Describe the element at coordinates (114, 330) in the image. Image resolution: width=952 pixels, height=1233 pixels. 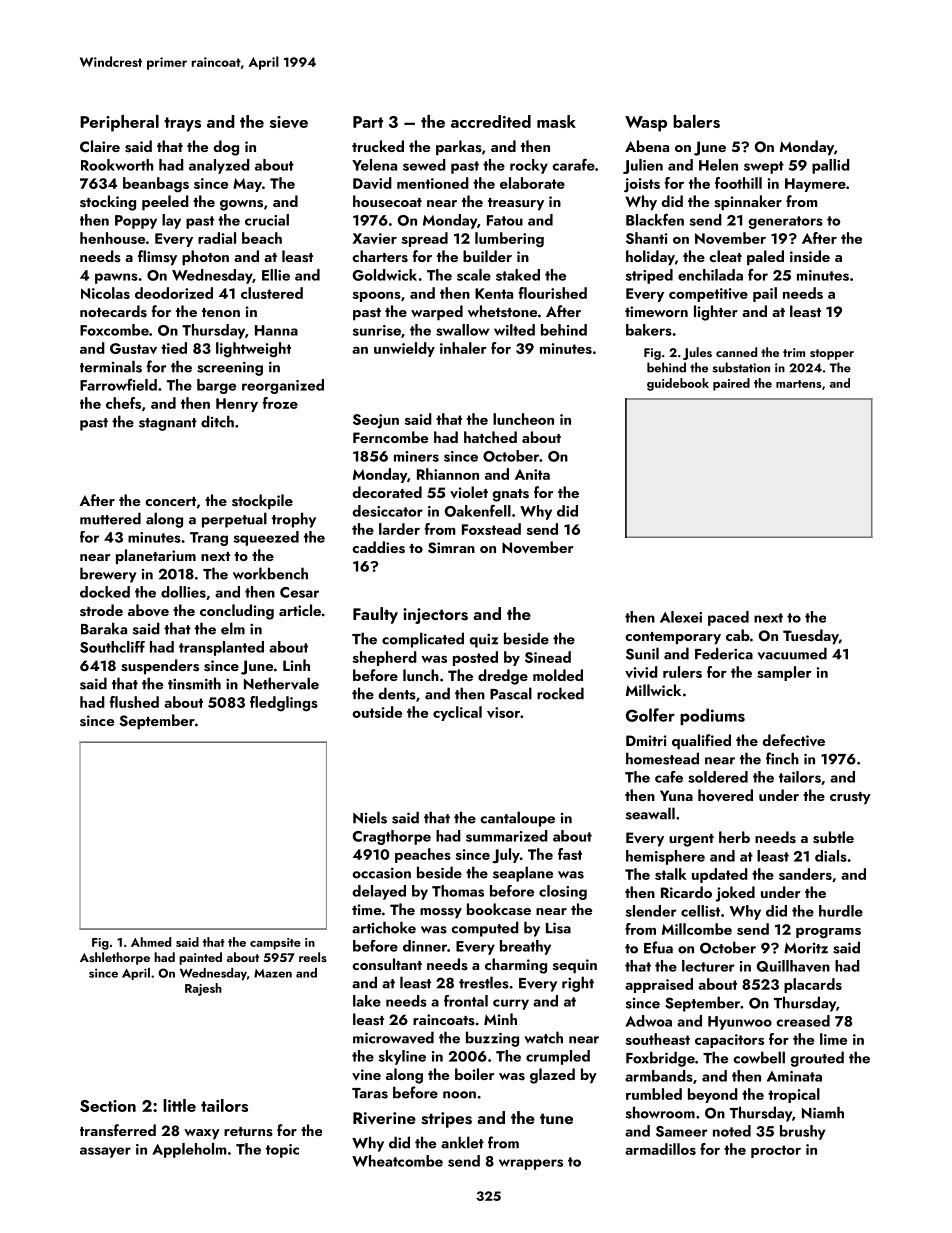
I see `Foxcombe` at that location.
